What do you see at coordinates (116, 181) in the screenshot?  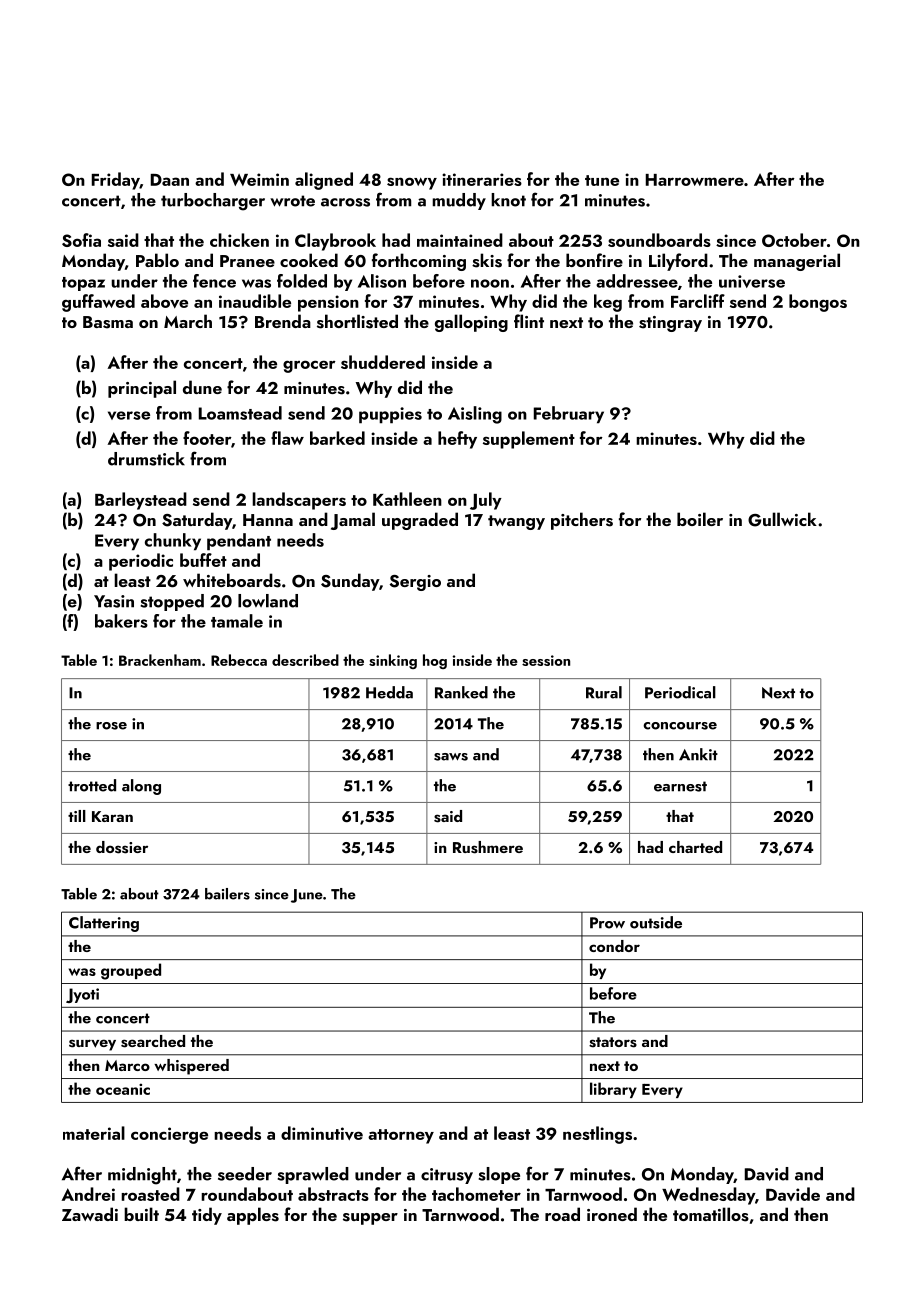 I see `Friday` at bounding box center [116, 181].
